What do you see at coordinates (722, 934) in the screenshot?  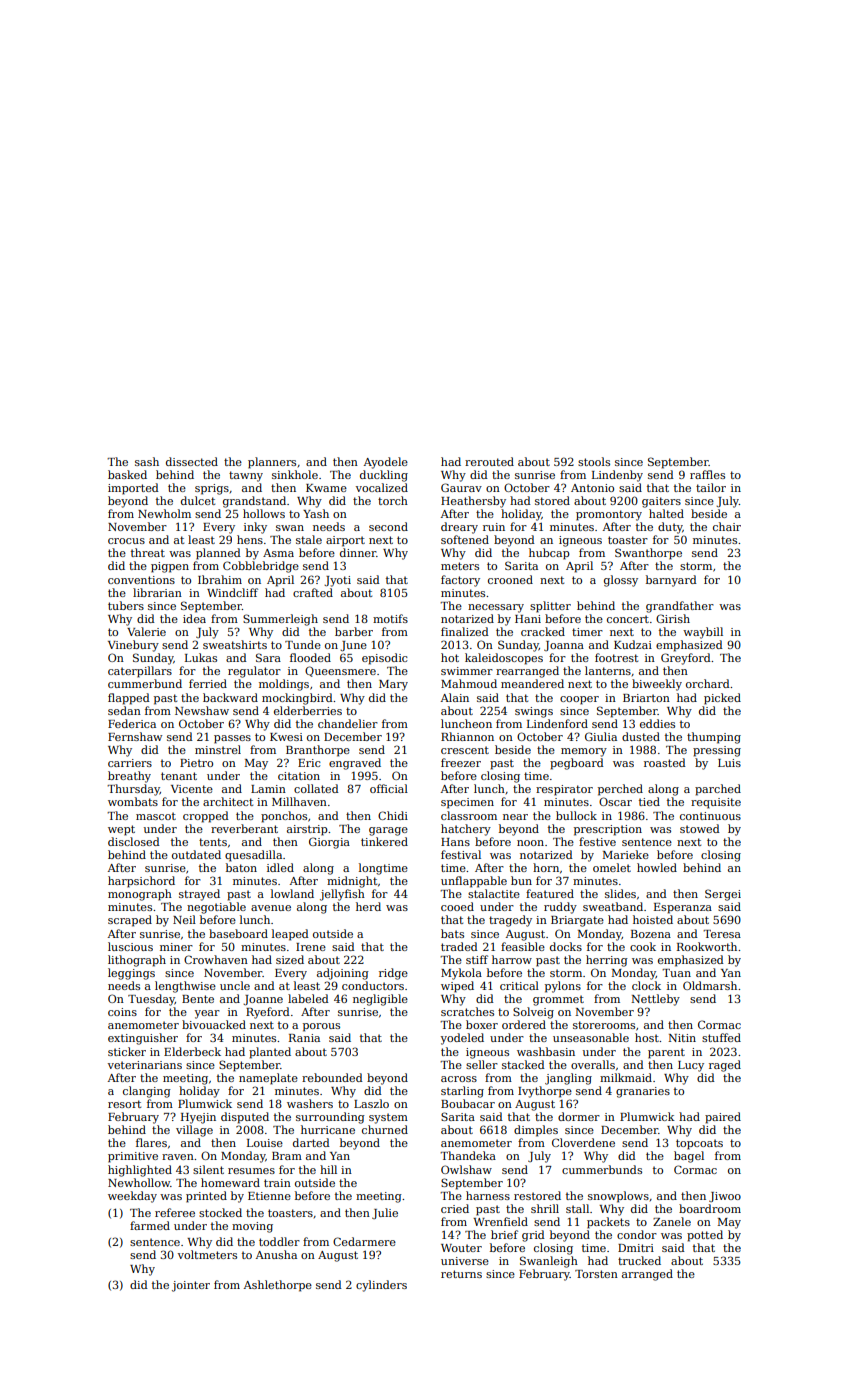 I see `Teresa` at bounding box center [722, 934].
